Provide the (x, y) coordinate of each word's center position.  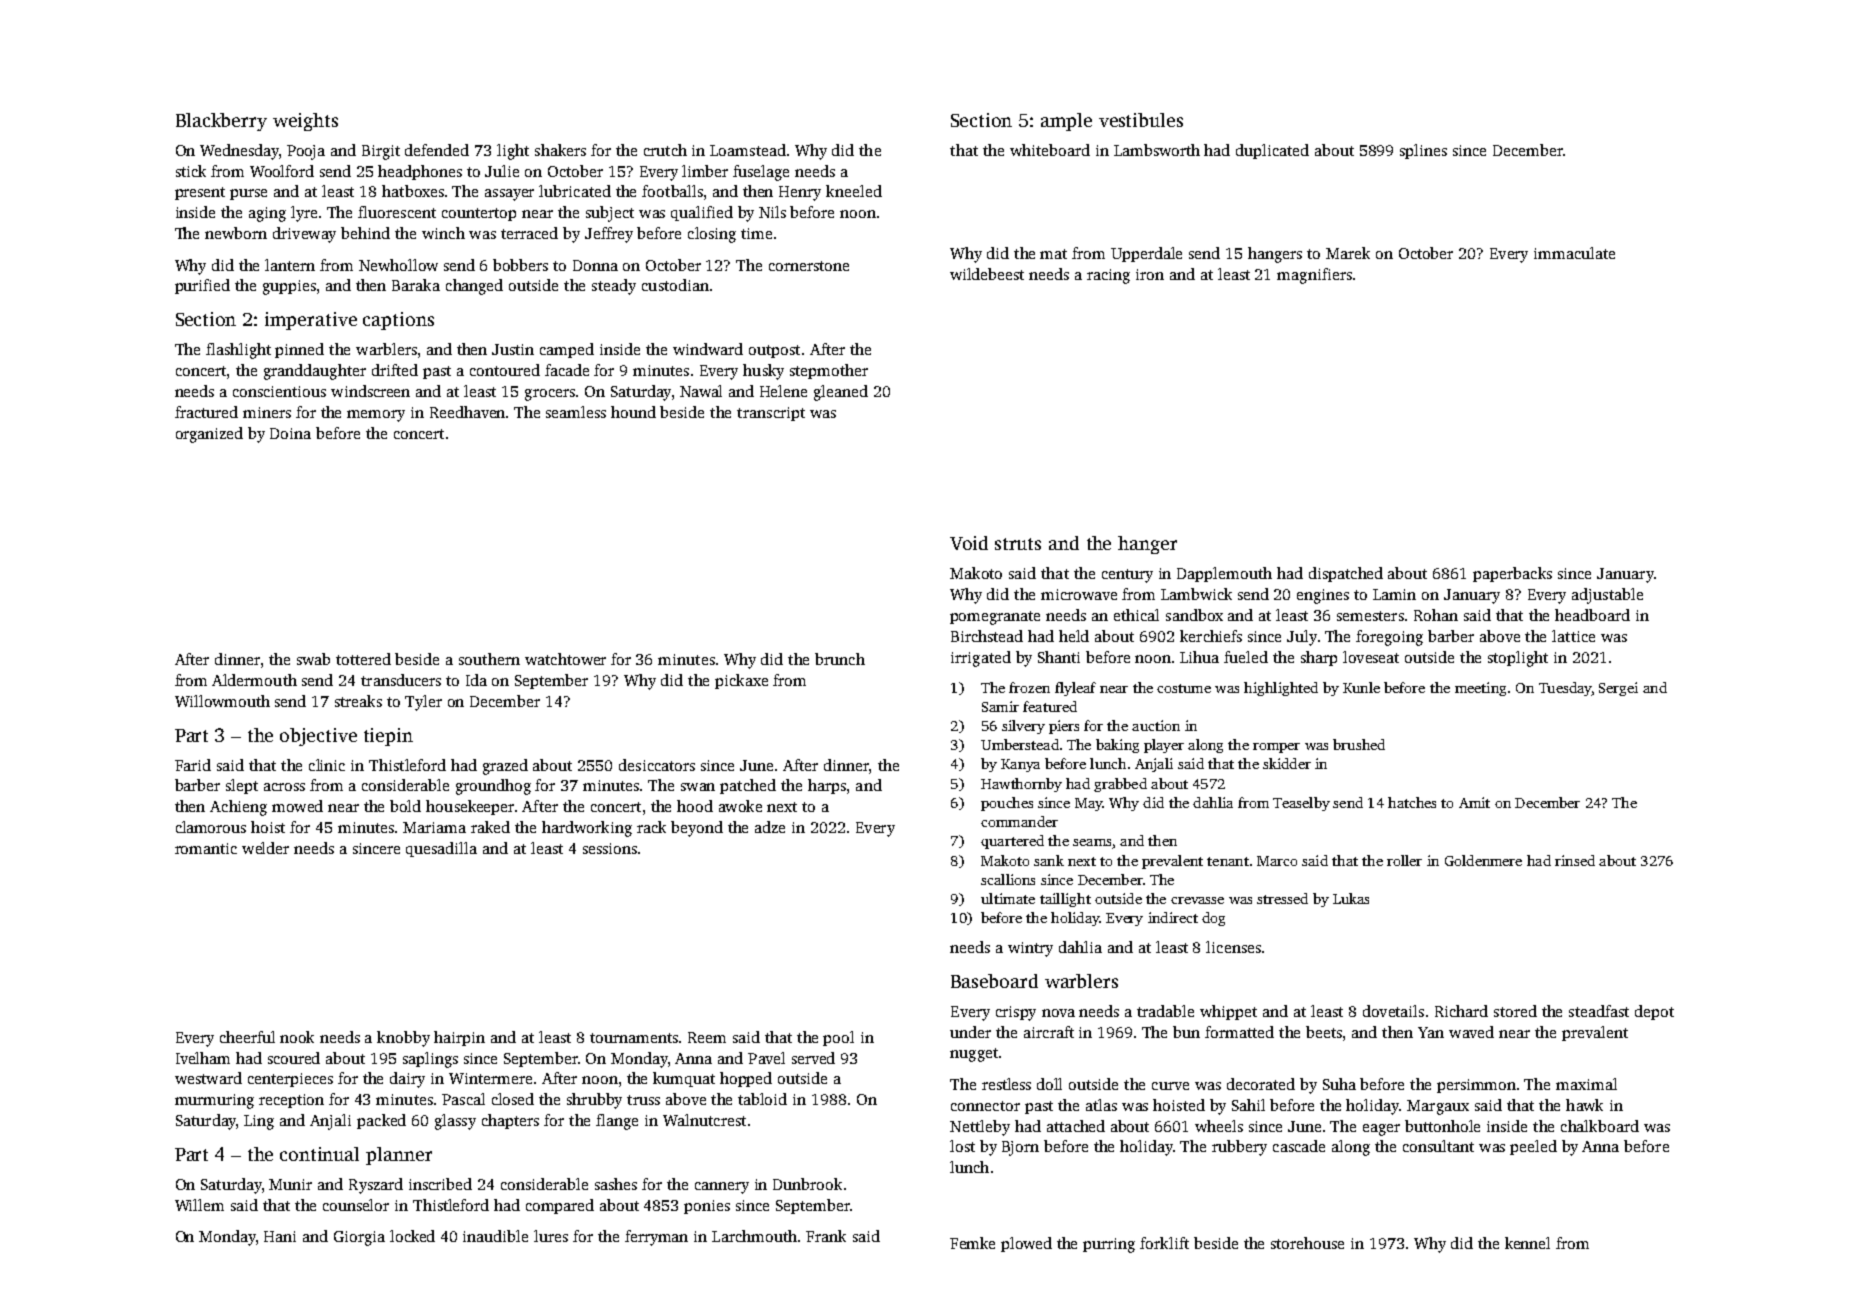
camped (567, 350)
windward (708, 349)
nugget (974, 1055)
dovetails (1393, 1011)
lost (962, 1146)
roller (1404, 860)
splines (1423, 151)
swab (313, 659)
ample (1066, 122)
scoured (294, 1058)
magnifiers (1314, 276)
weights (305, 122)
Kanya (1020, 765)
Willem (199, 1205)
